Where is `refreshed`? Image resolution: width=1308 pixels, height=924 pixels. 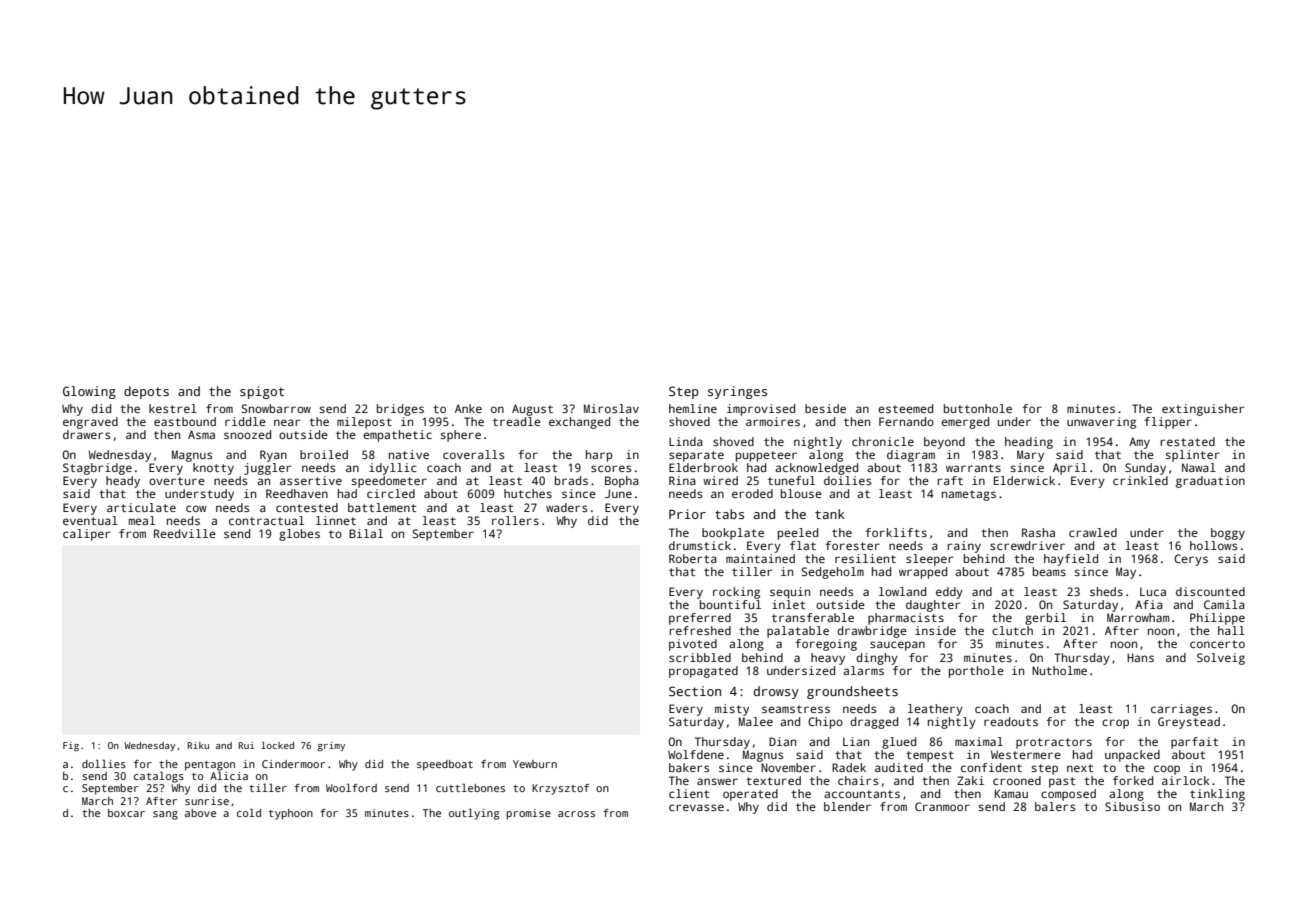
refreshed is located at coordinates (700, 630).
